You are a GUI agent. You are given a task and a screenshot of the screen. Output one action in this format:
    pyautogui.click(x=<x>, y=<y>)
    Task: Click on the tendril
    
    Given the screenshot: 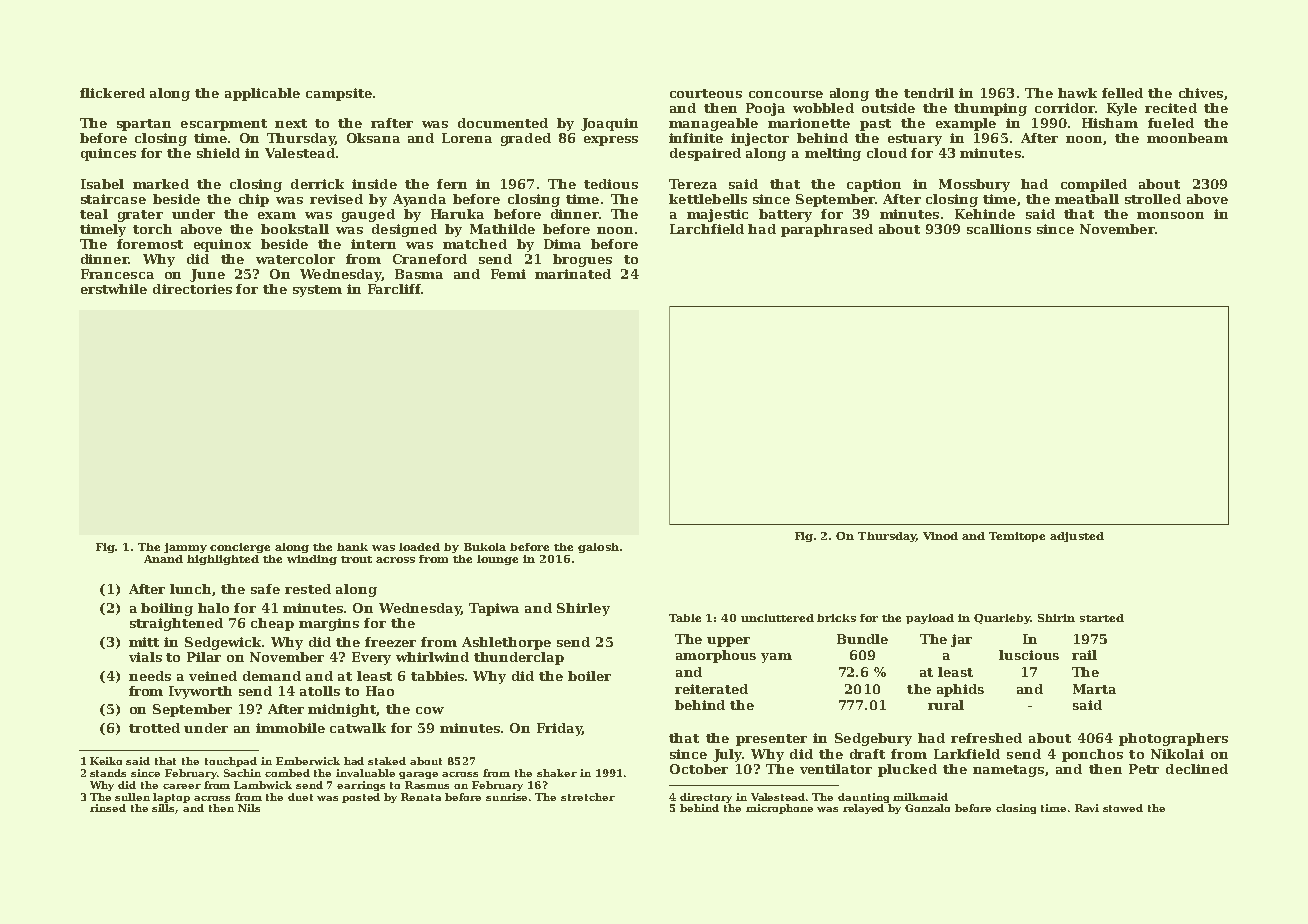 What is the action you would take?
    pyautogui.click(x=929, y=93)
